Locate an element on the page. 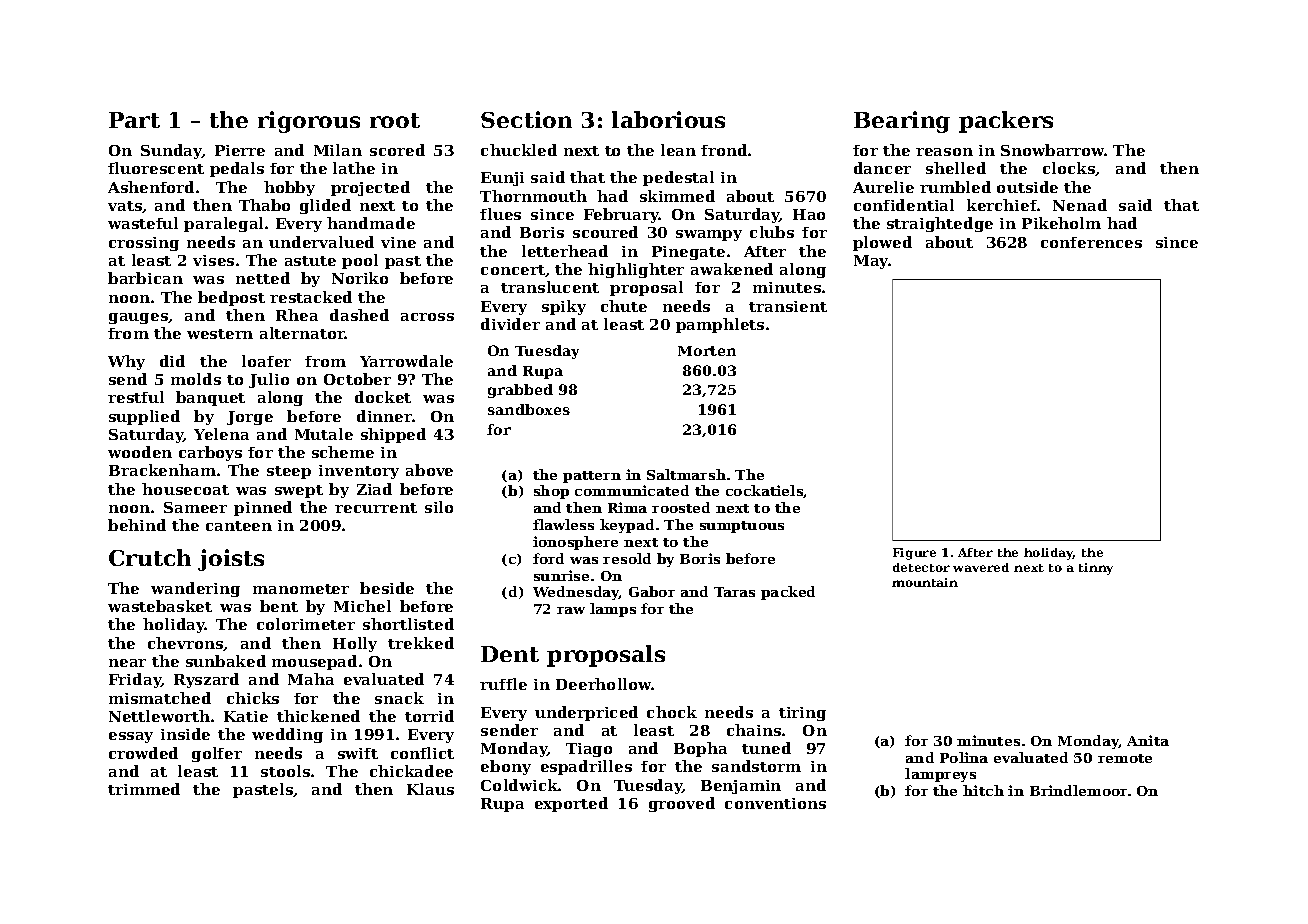 The image size is (1308, 924). Snowbarrow is located at coordinates (1053, 150).
